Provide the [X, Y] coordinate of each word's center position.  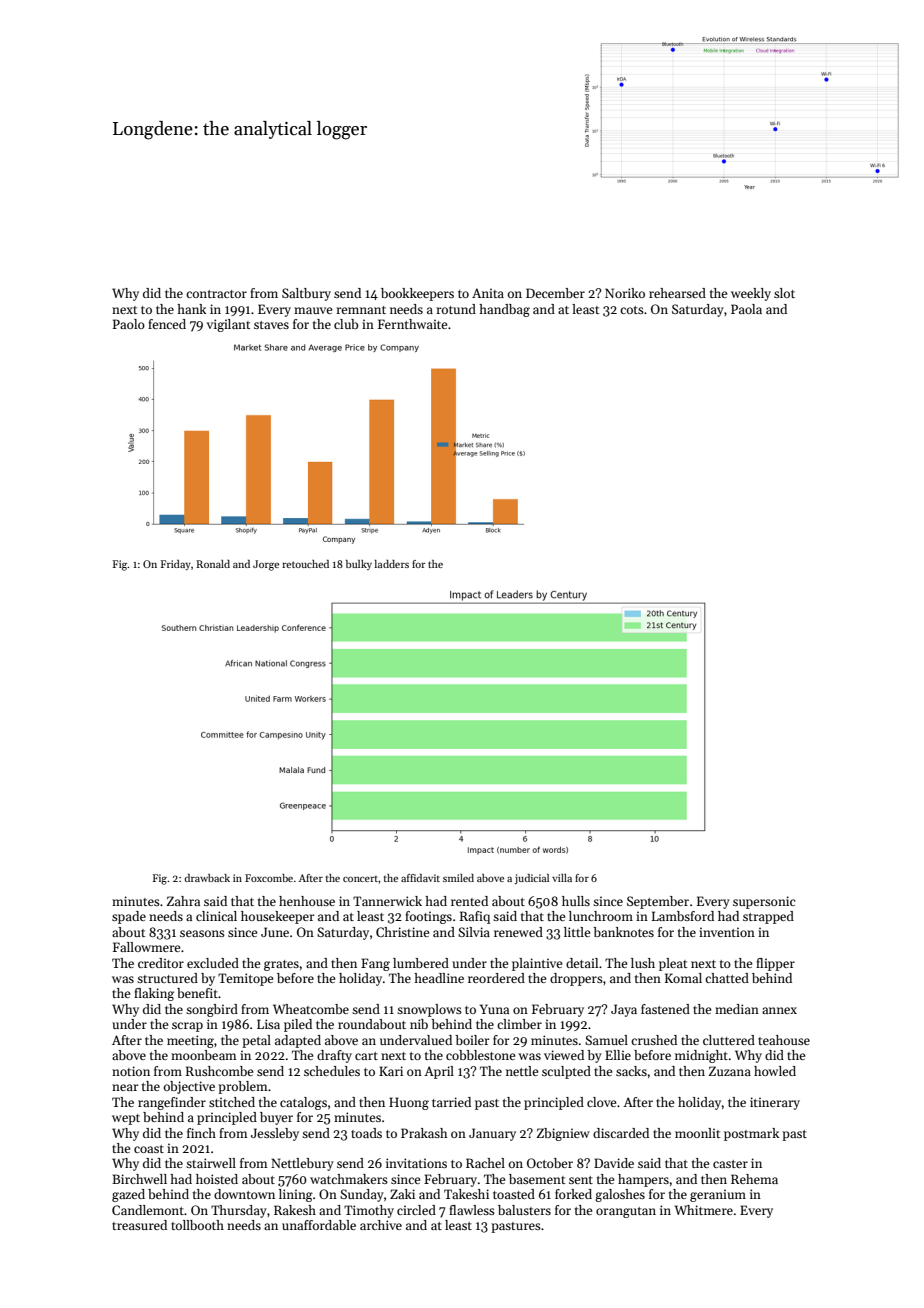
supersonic [764, 902]
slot [784, 293]
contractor [216, 294]
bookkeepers [417, 294]
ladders [392, 564]
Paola [746, 309]
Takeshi [466, 1194]
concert [360, 879]
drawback [207, 878]
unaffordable [319, 1225]
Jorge [266, 565]
